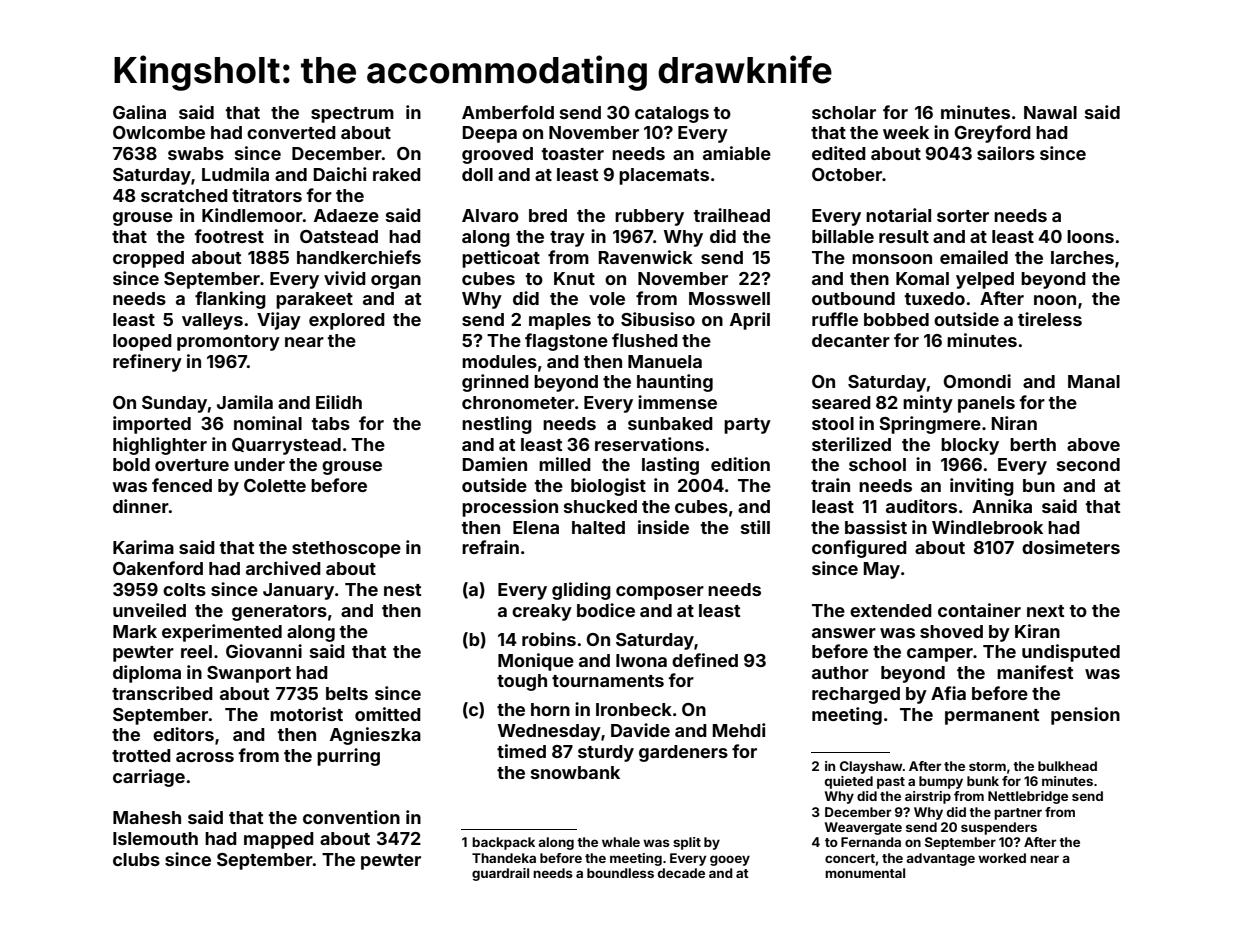 The height and width of the page is (952, 1233). Describe the element at coordinates (1090, 236) in the page. I see `loons` at that location.
